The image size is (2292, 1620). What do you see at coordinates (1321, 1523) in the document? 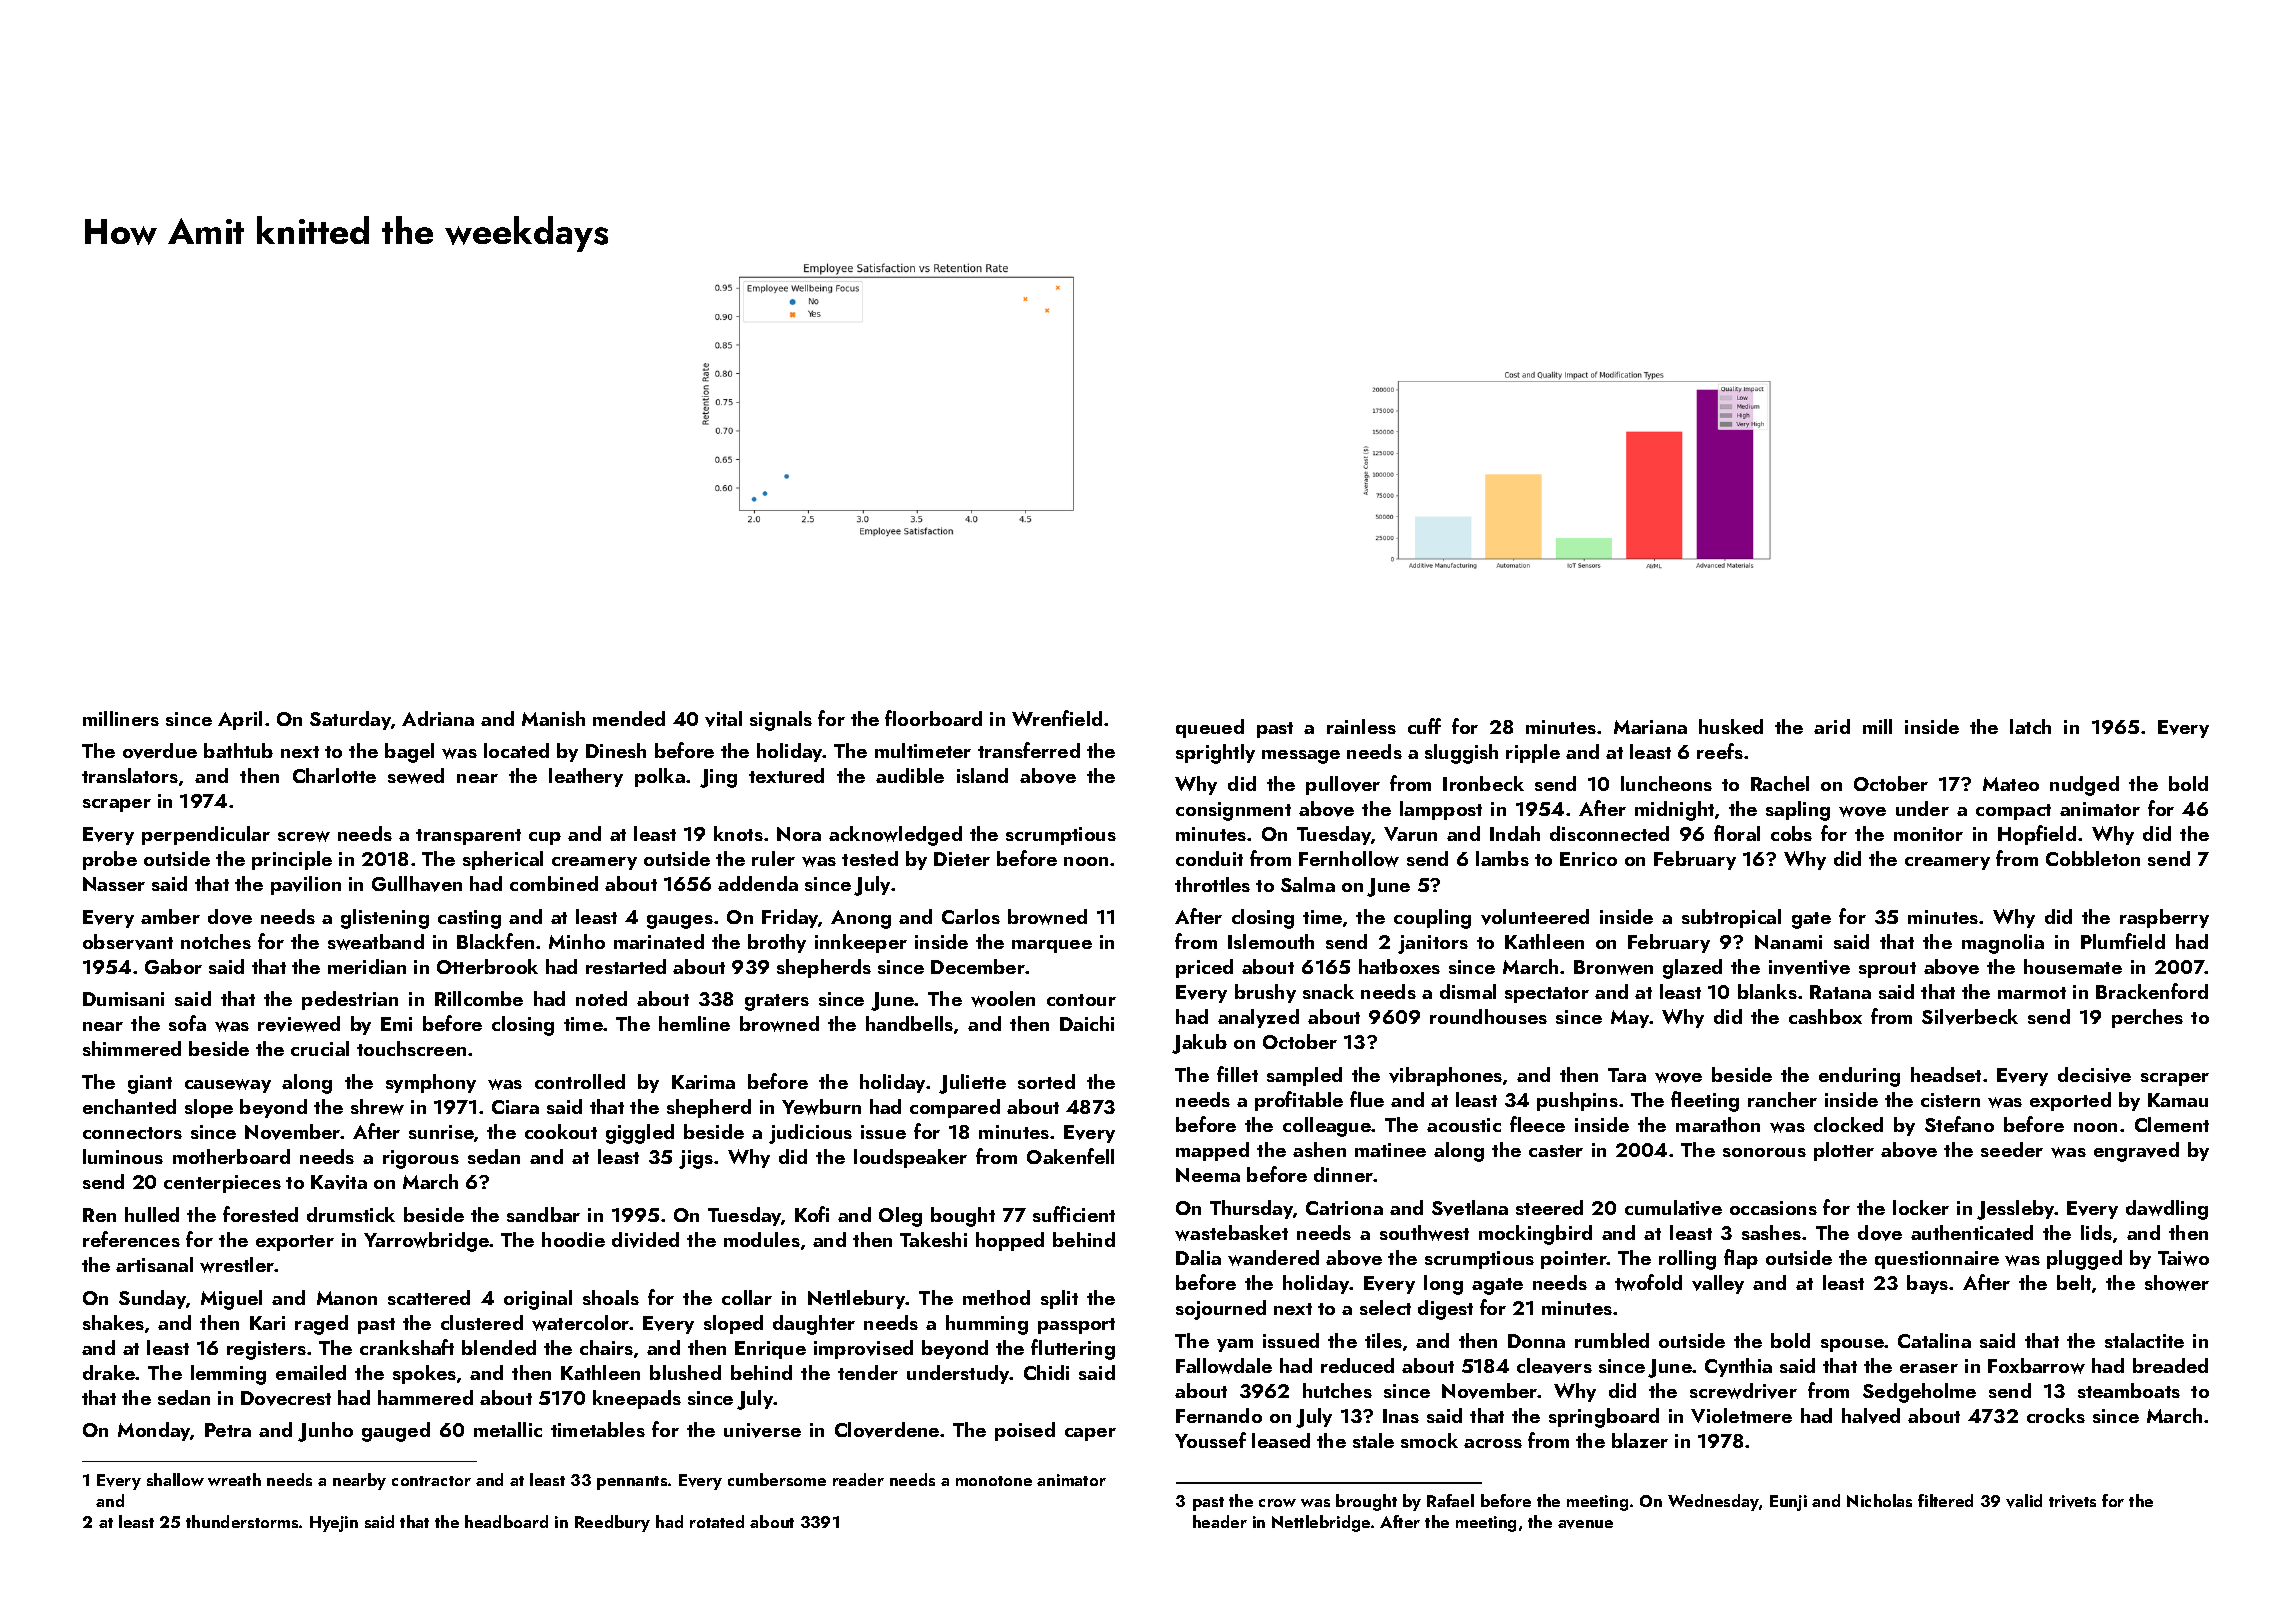
I see `Nettlebridge` at bounding box center [1321, 1523].
